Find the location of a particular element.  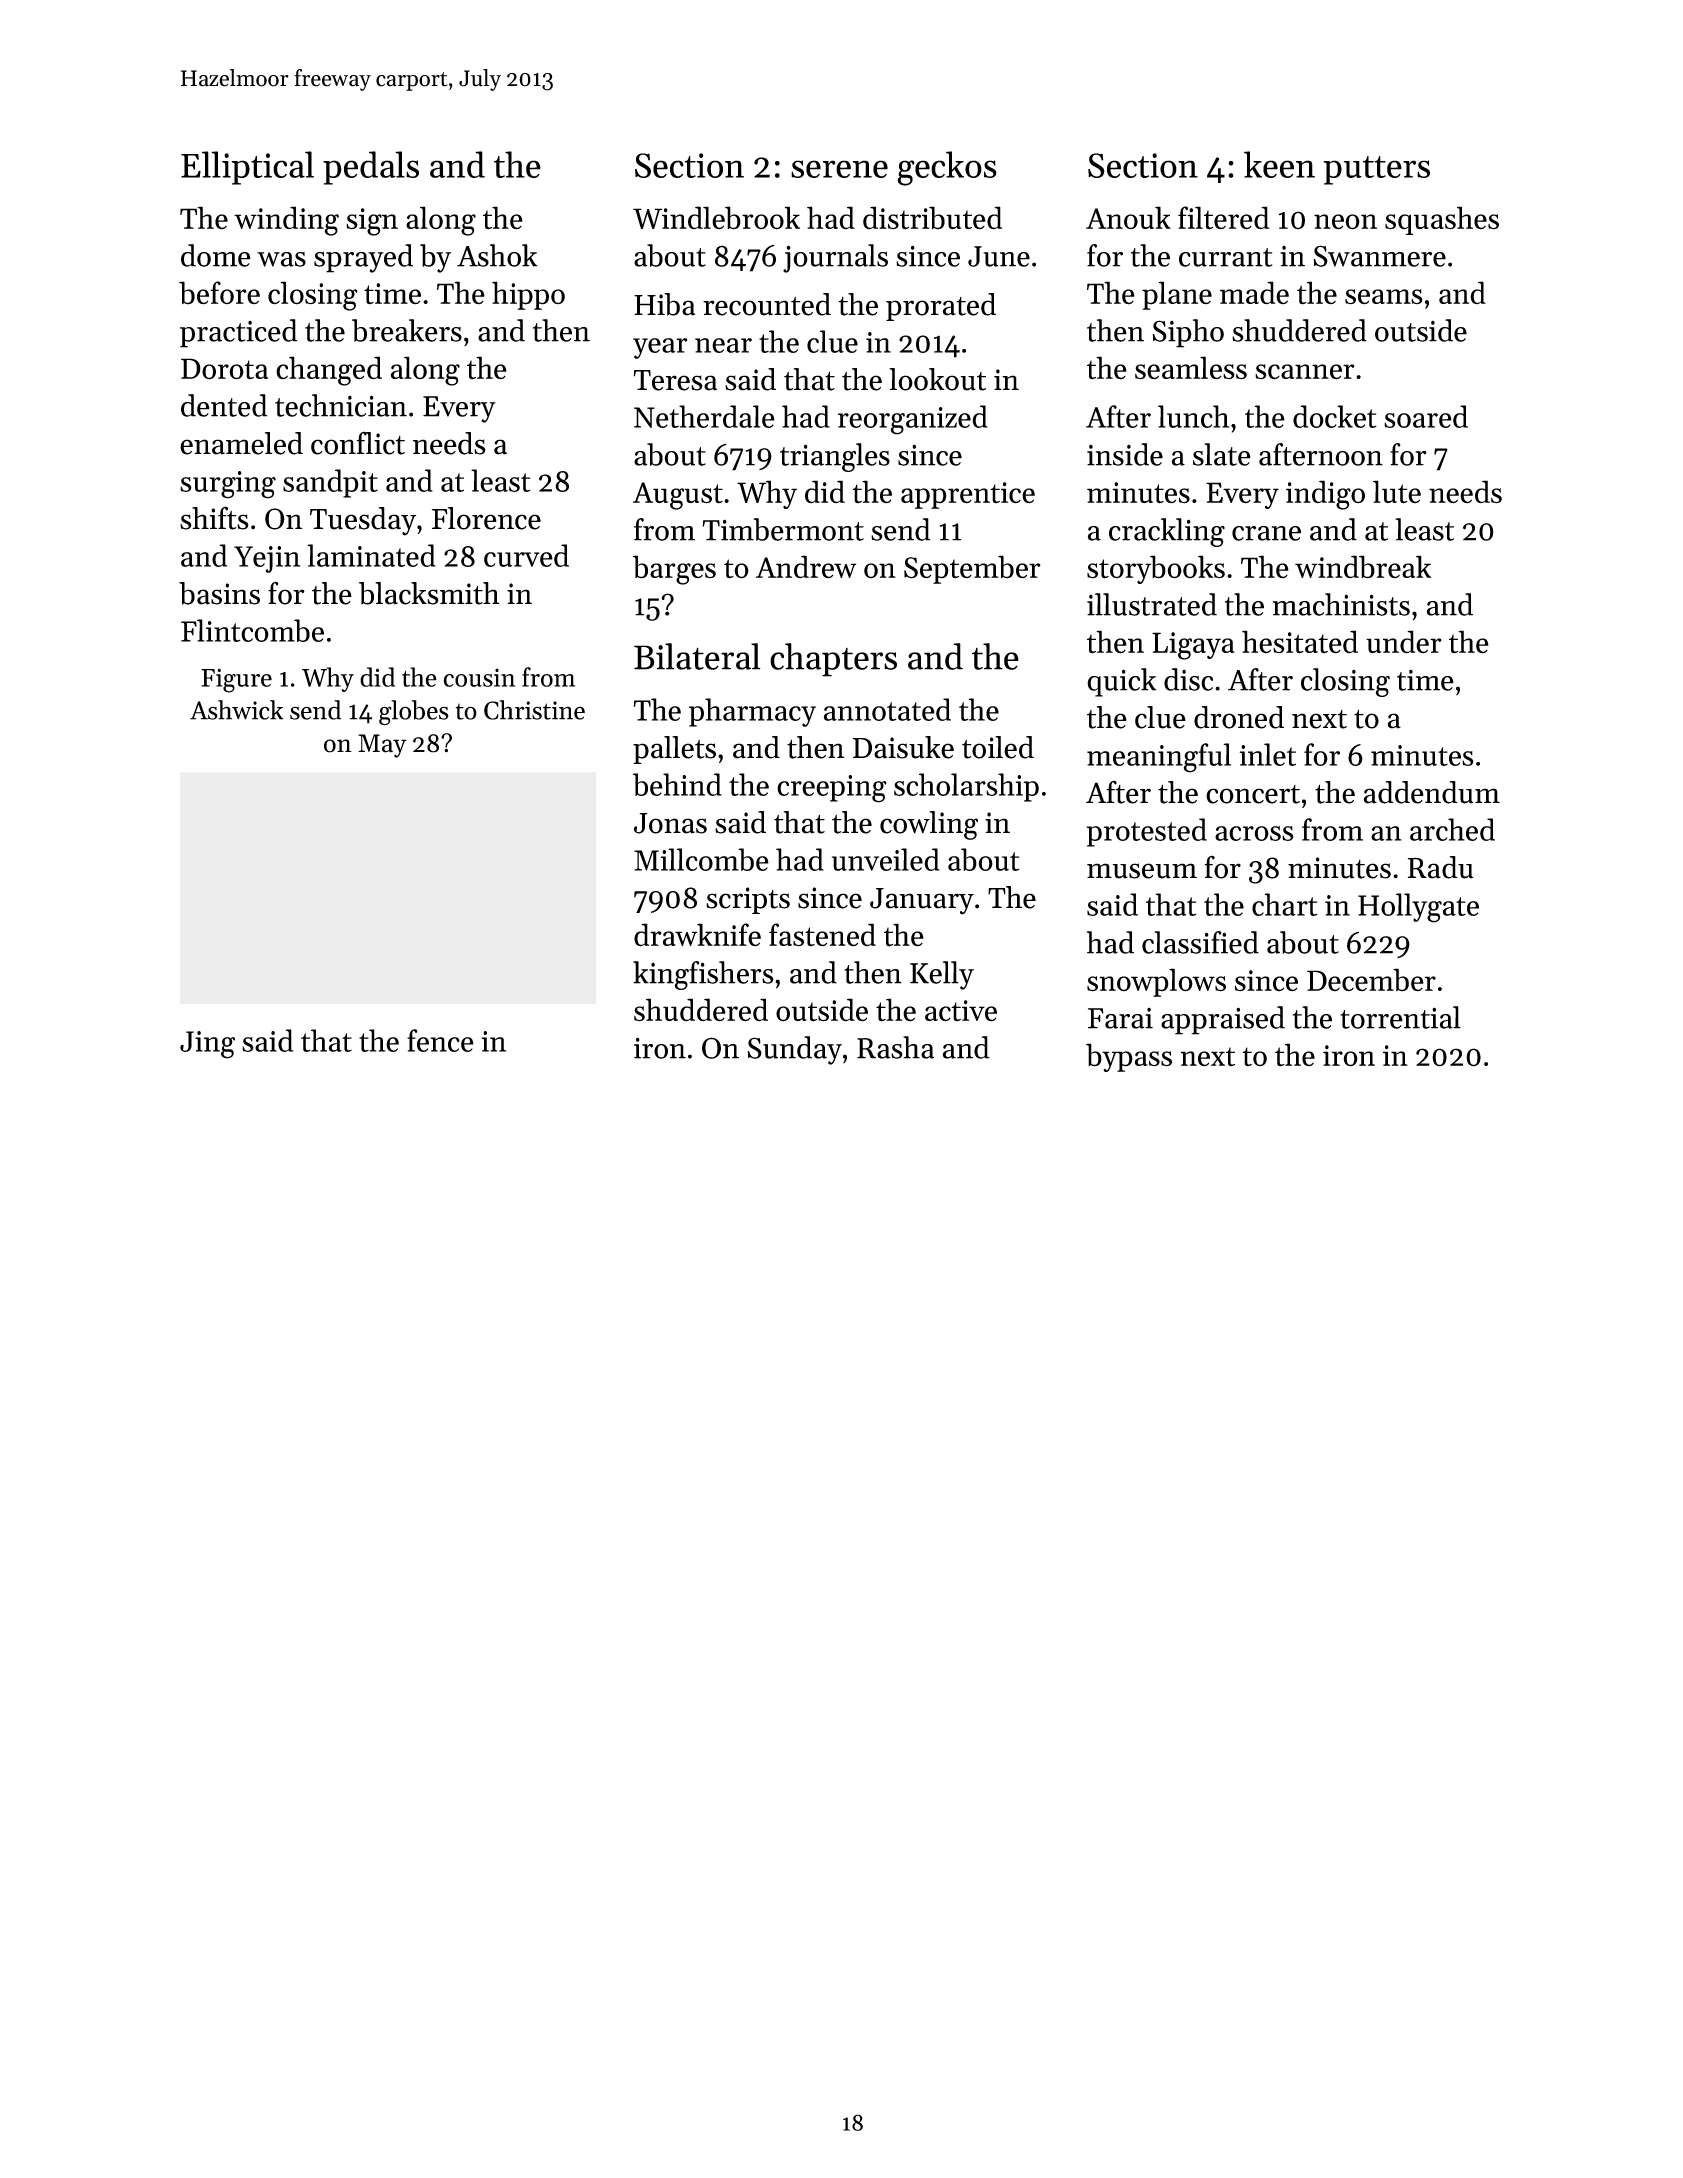

bypass is located at coordinates (1129, 1057).
